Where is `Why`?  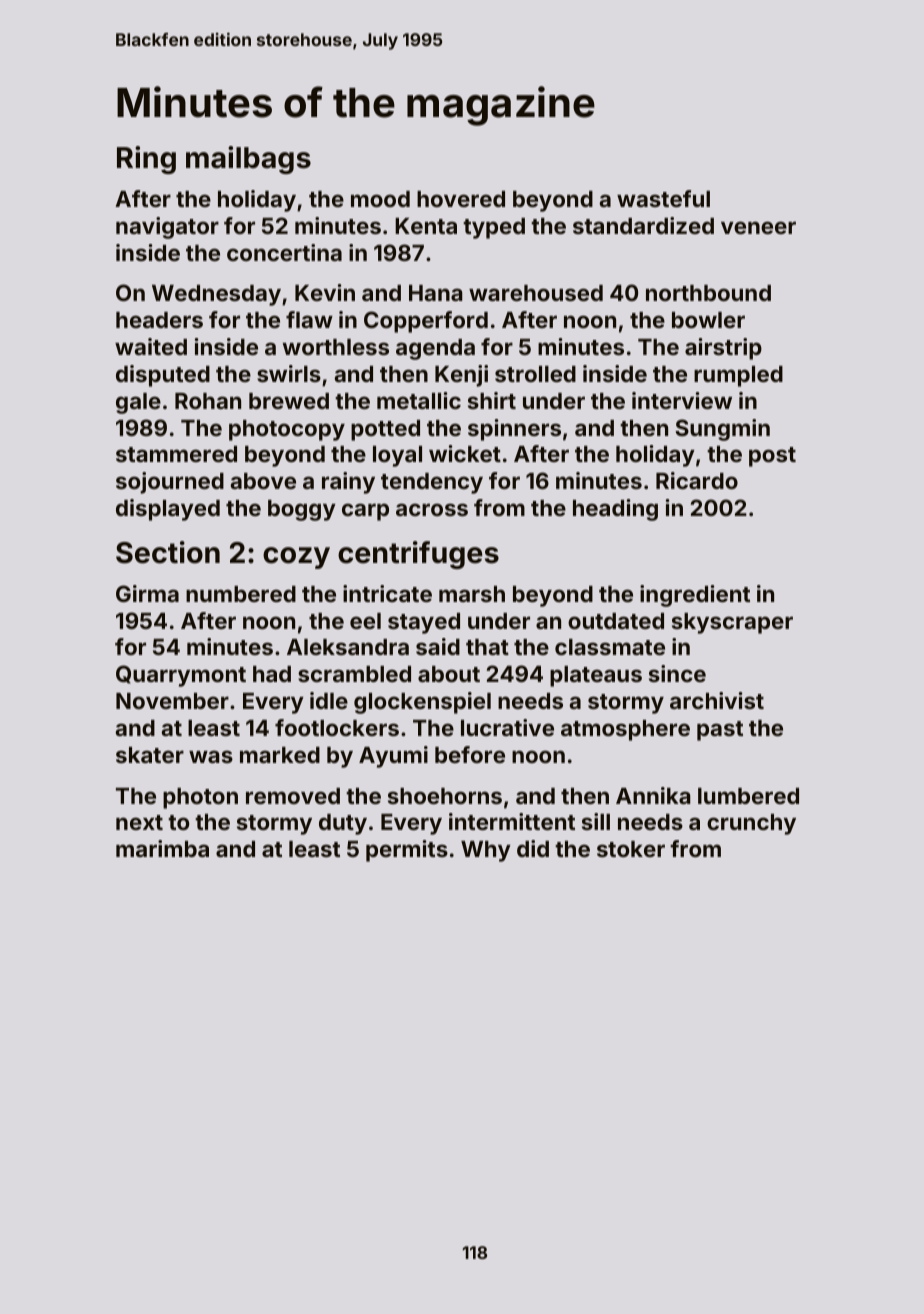 Why is located at coordinates (486, 851).
